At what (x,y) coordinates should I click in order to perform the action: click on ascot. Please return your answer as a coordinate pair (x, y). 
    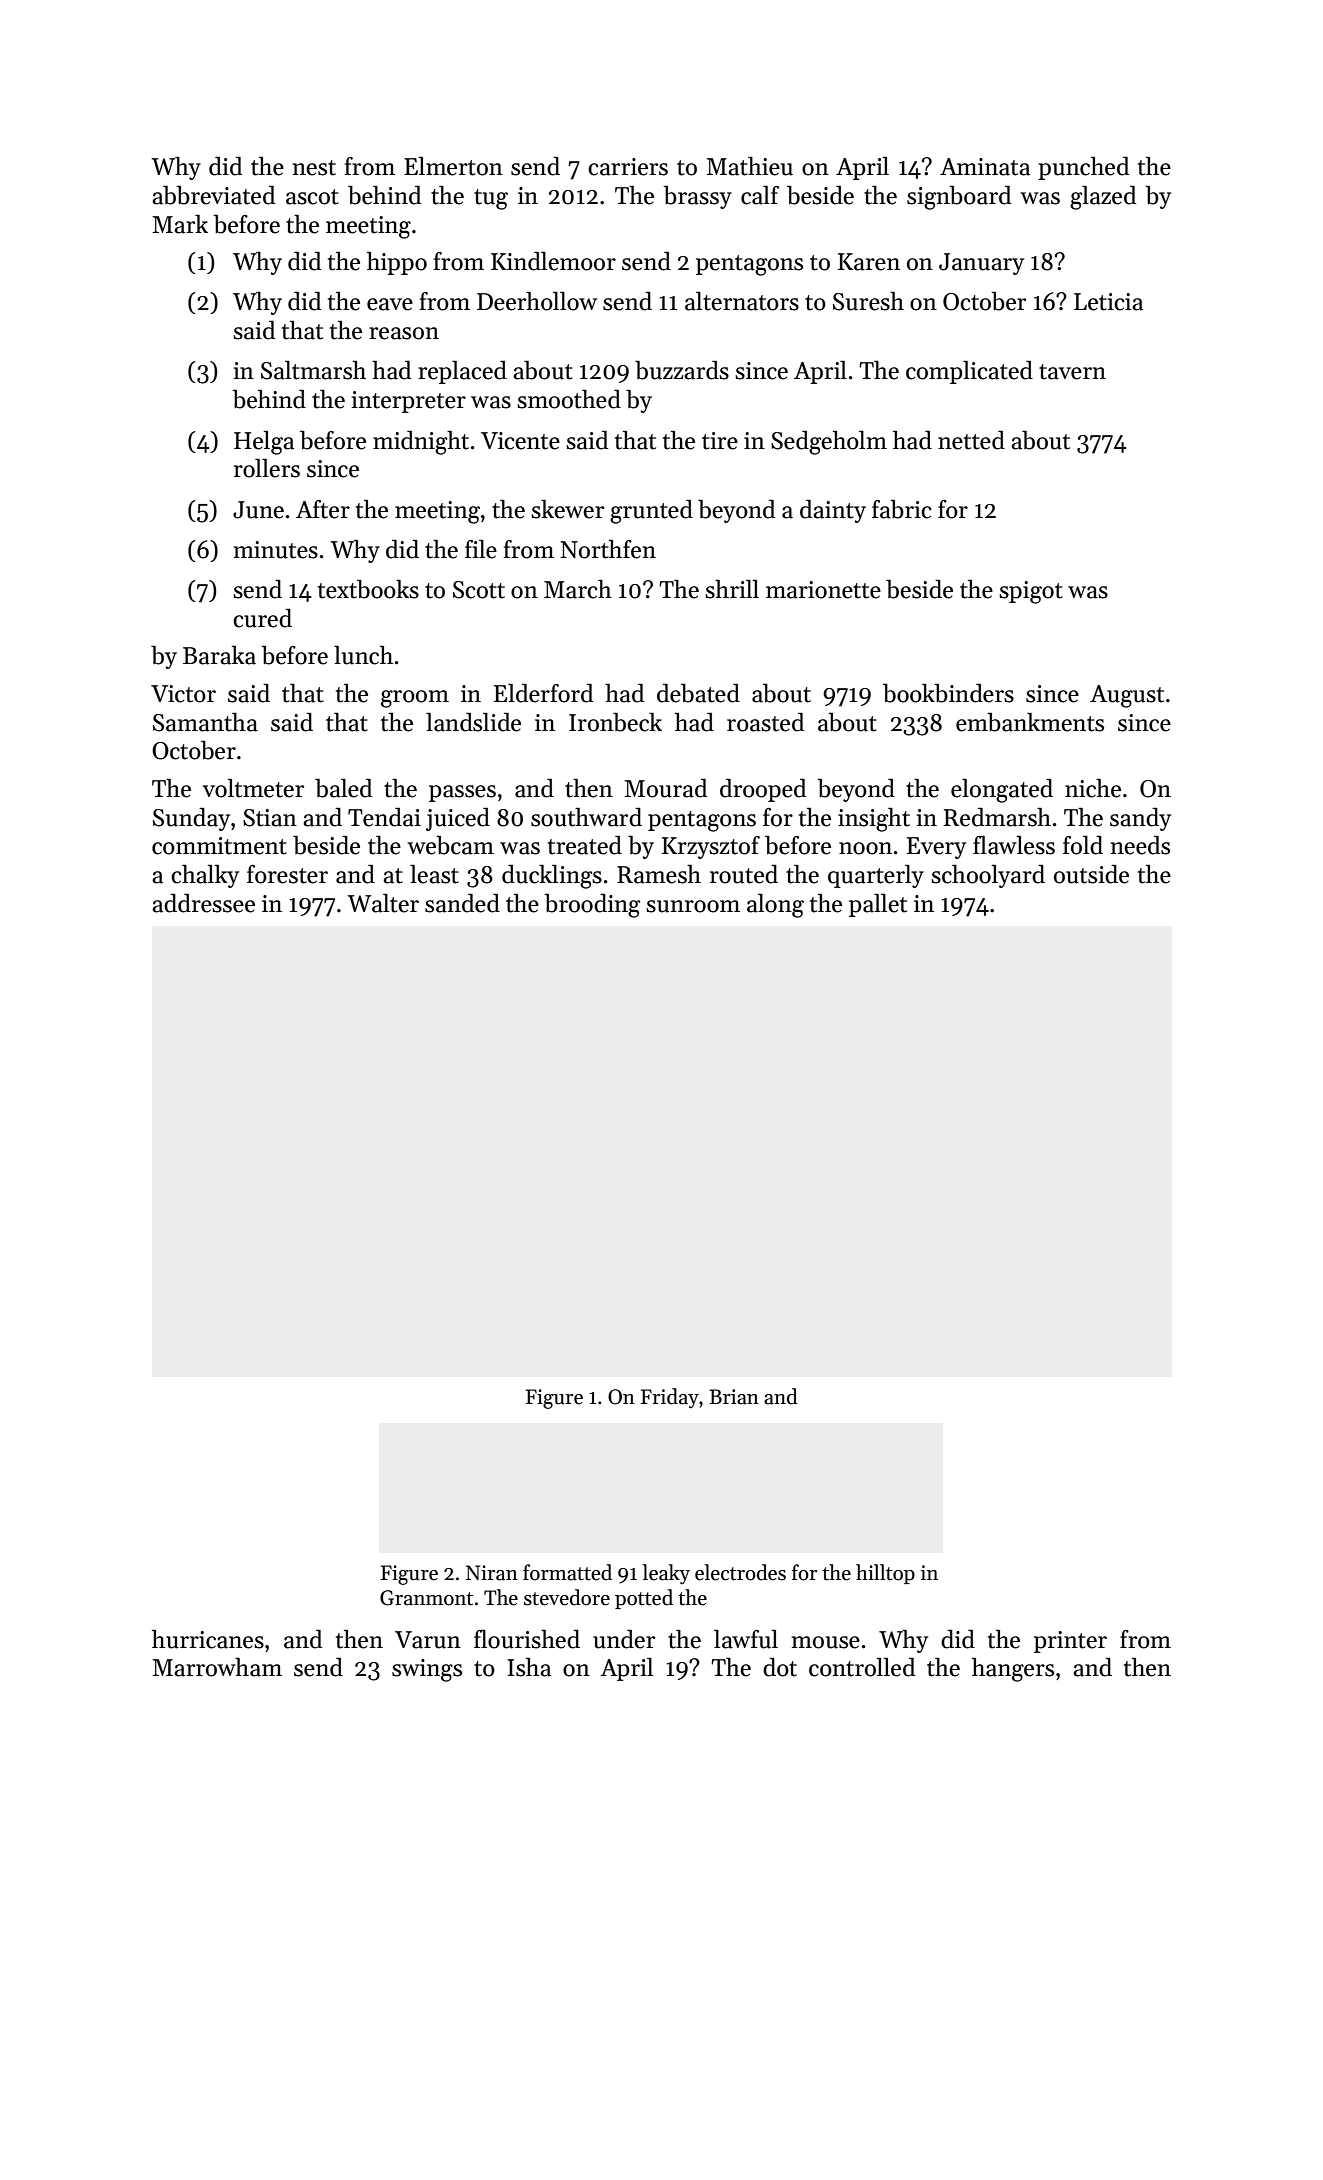
    Looking at the image, I should click on (312, 197).
